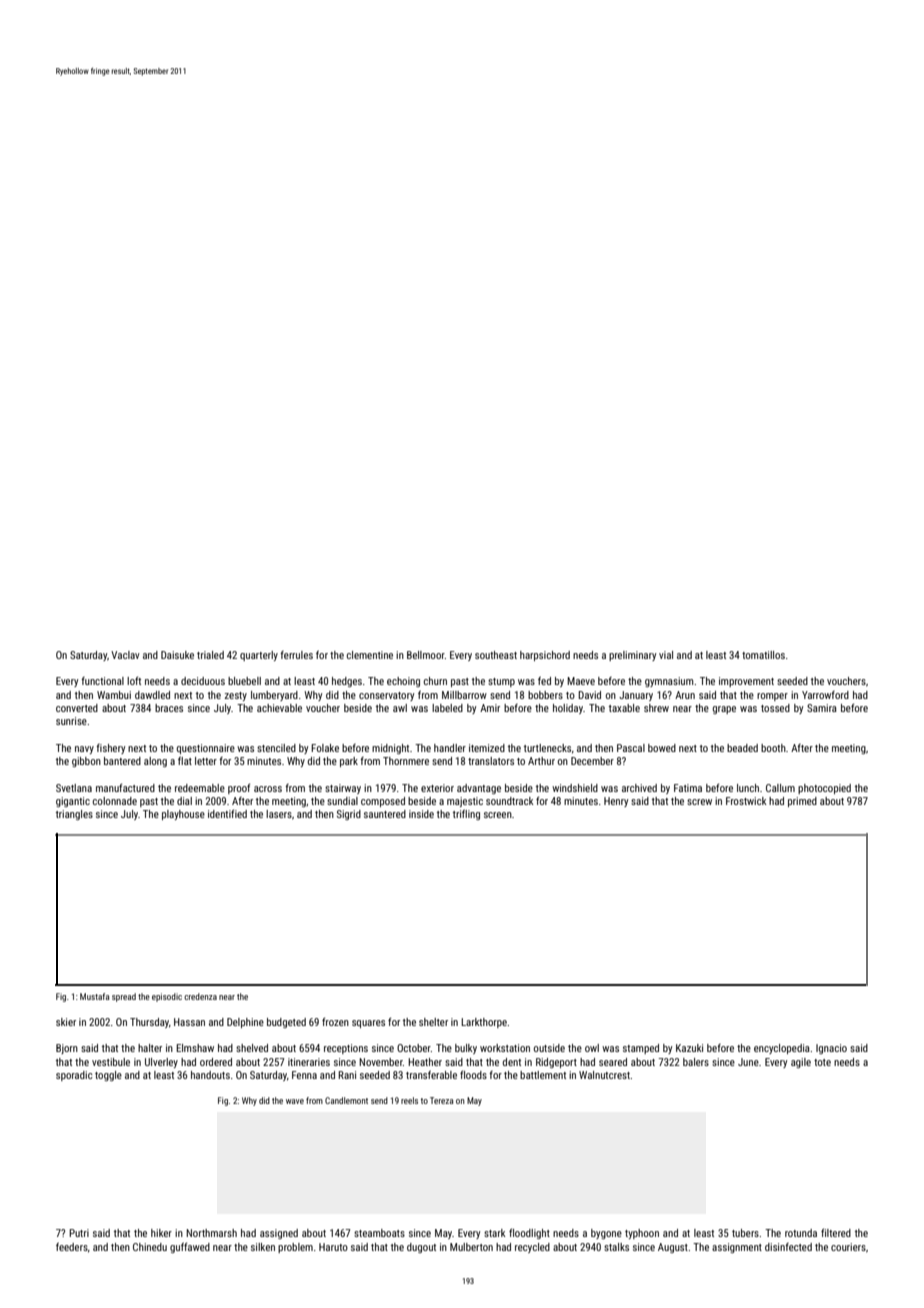 This document has height=1308, width=924. What do you see at coordinates (782, 1049) in the document?
I see `encyclopedia` at bounding box center [782, 1049].
